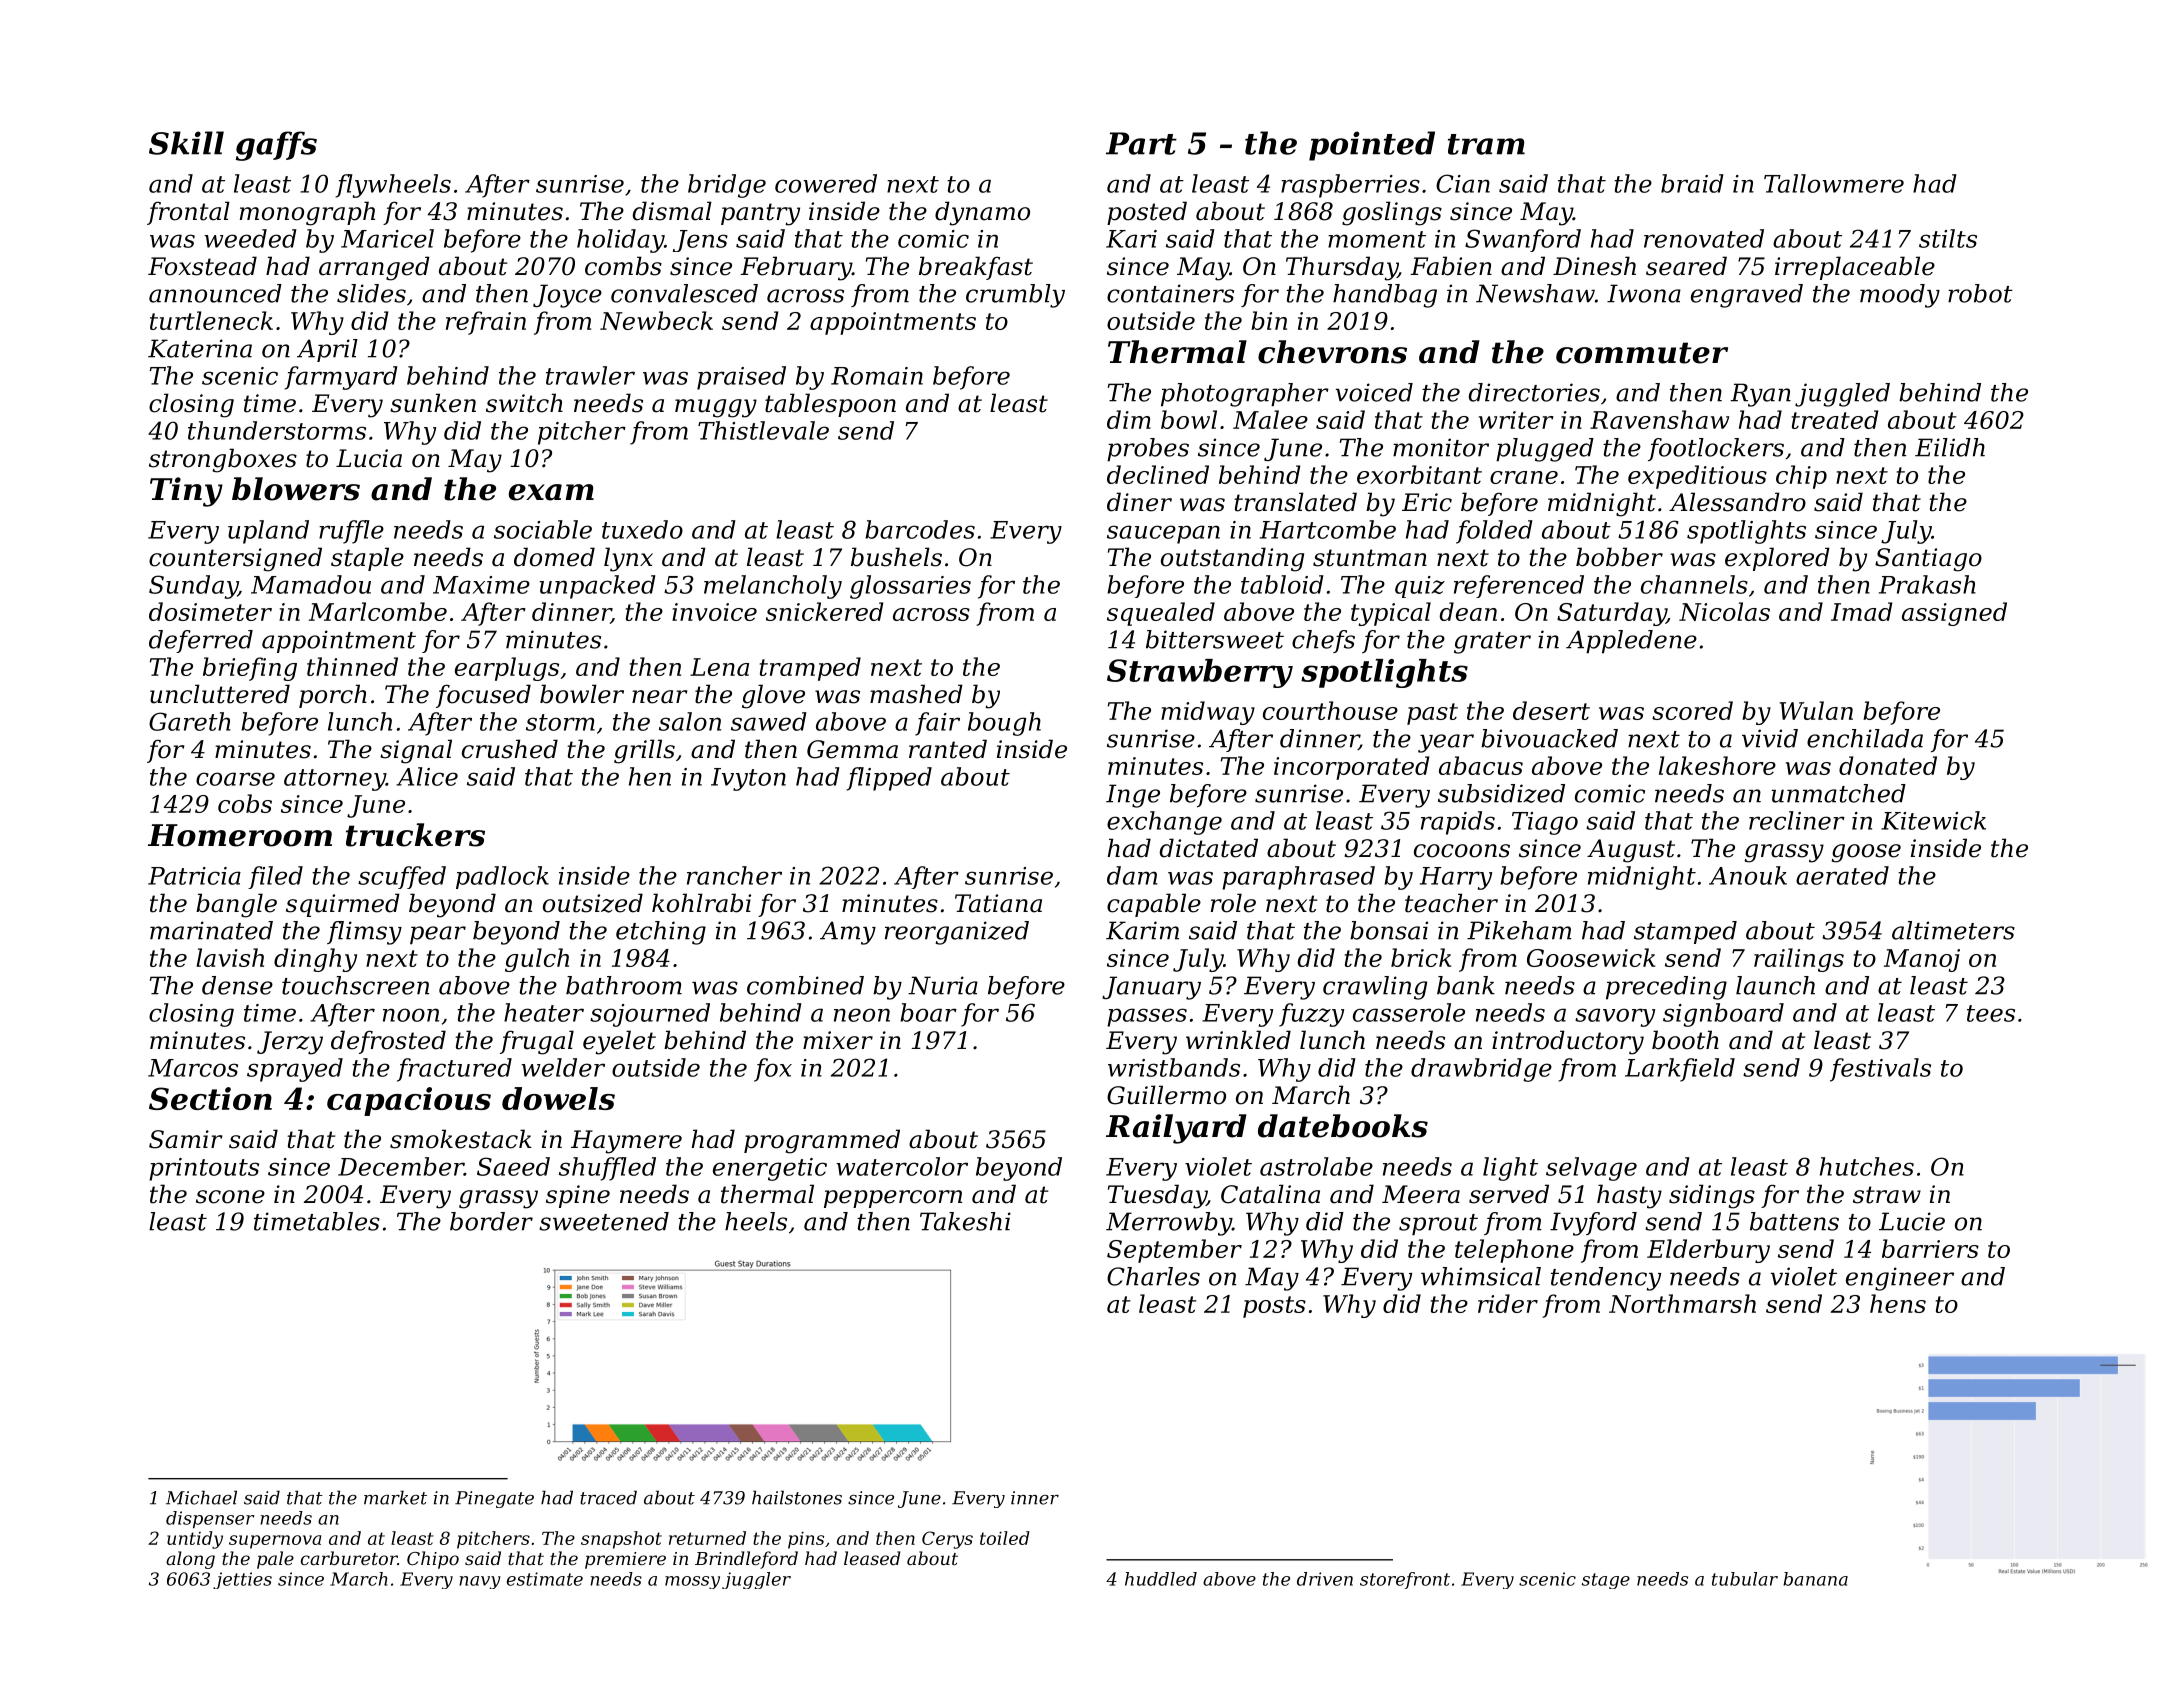 This screenshot has height=1683, width=2178. What do you see at coordinates (1991, 1013) in the screenshot?
I see `tees` at bounding box center [1991, 1013].
